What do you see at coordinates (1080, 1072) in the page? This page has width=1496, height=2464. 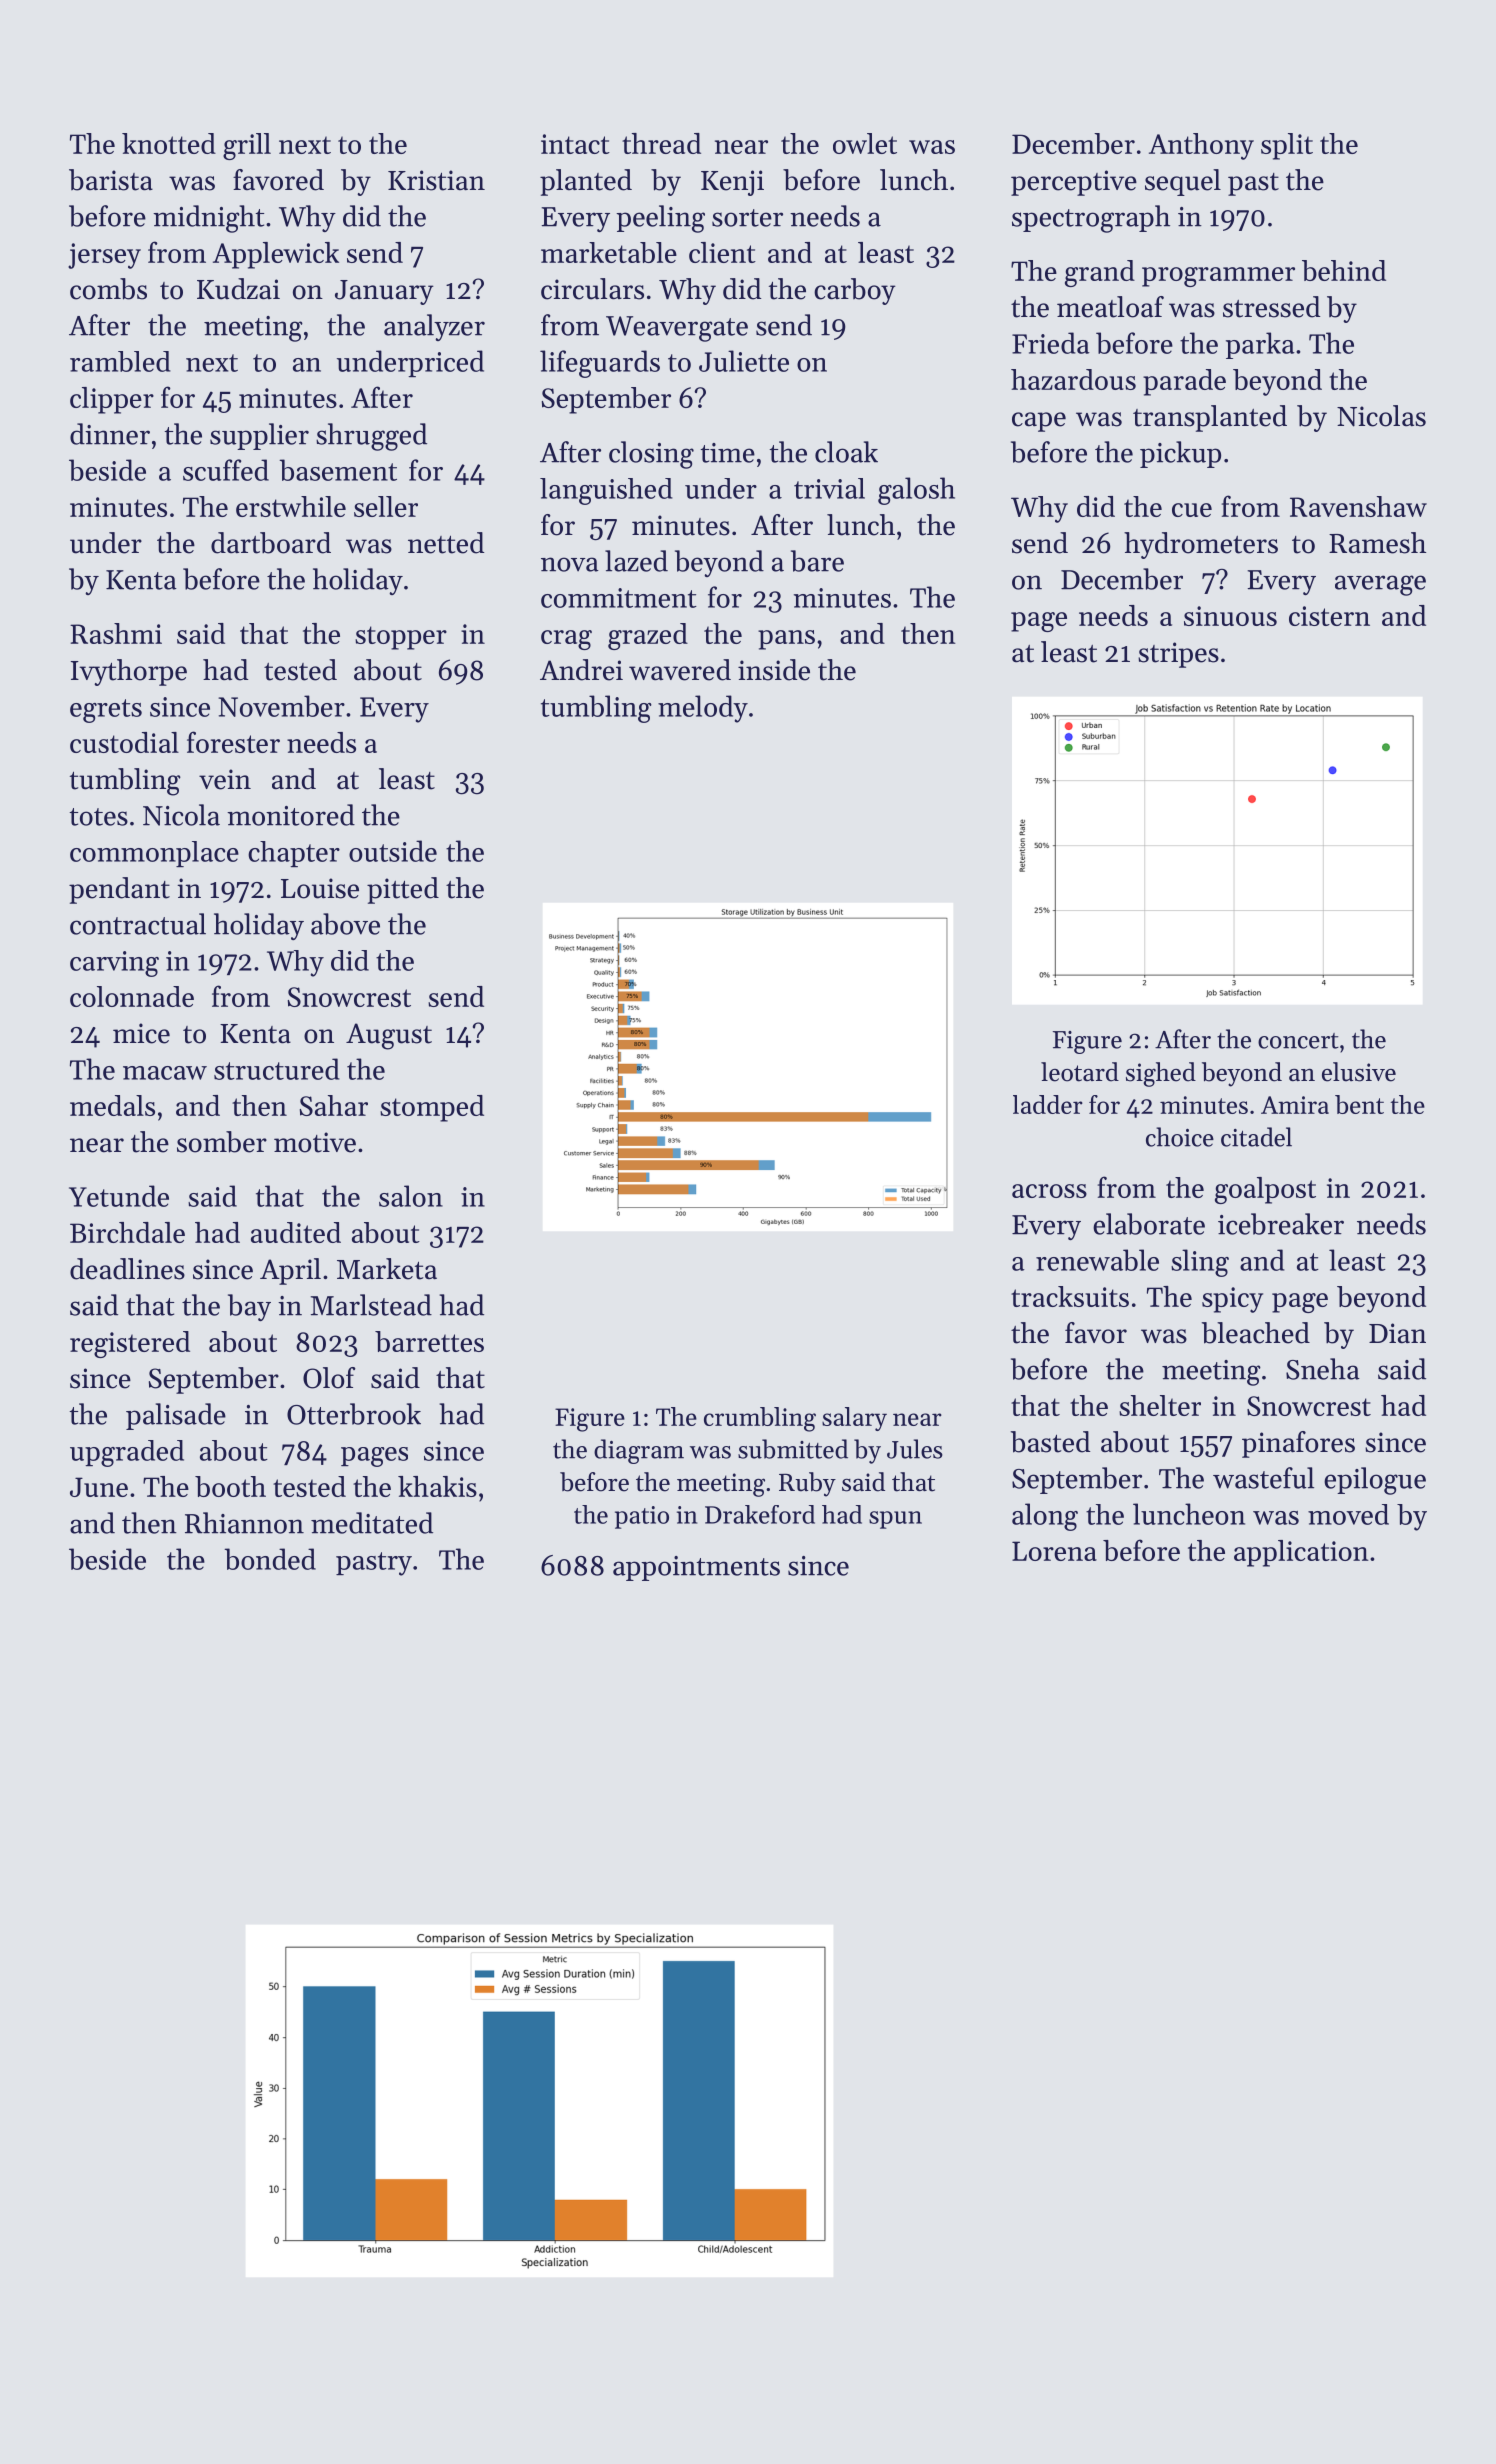 I see `leotard` at bounding box center [1080, 1072].
